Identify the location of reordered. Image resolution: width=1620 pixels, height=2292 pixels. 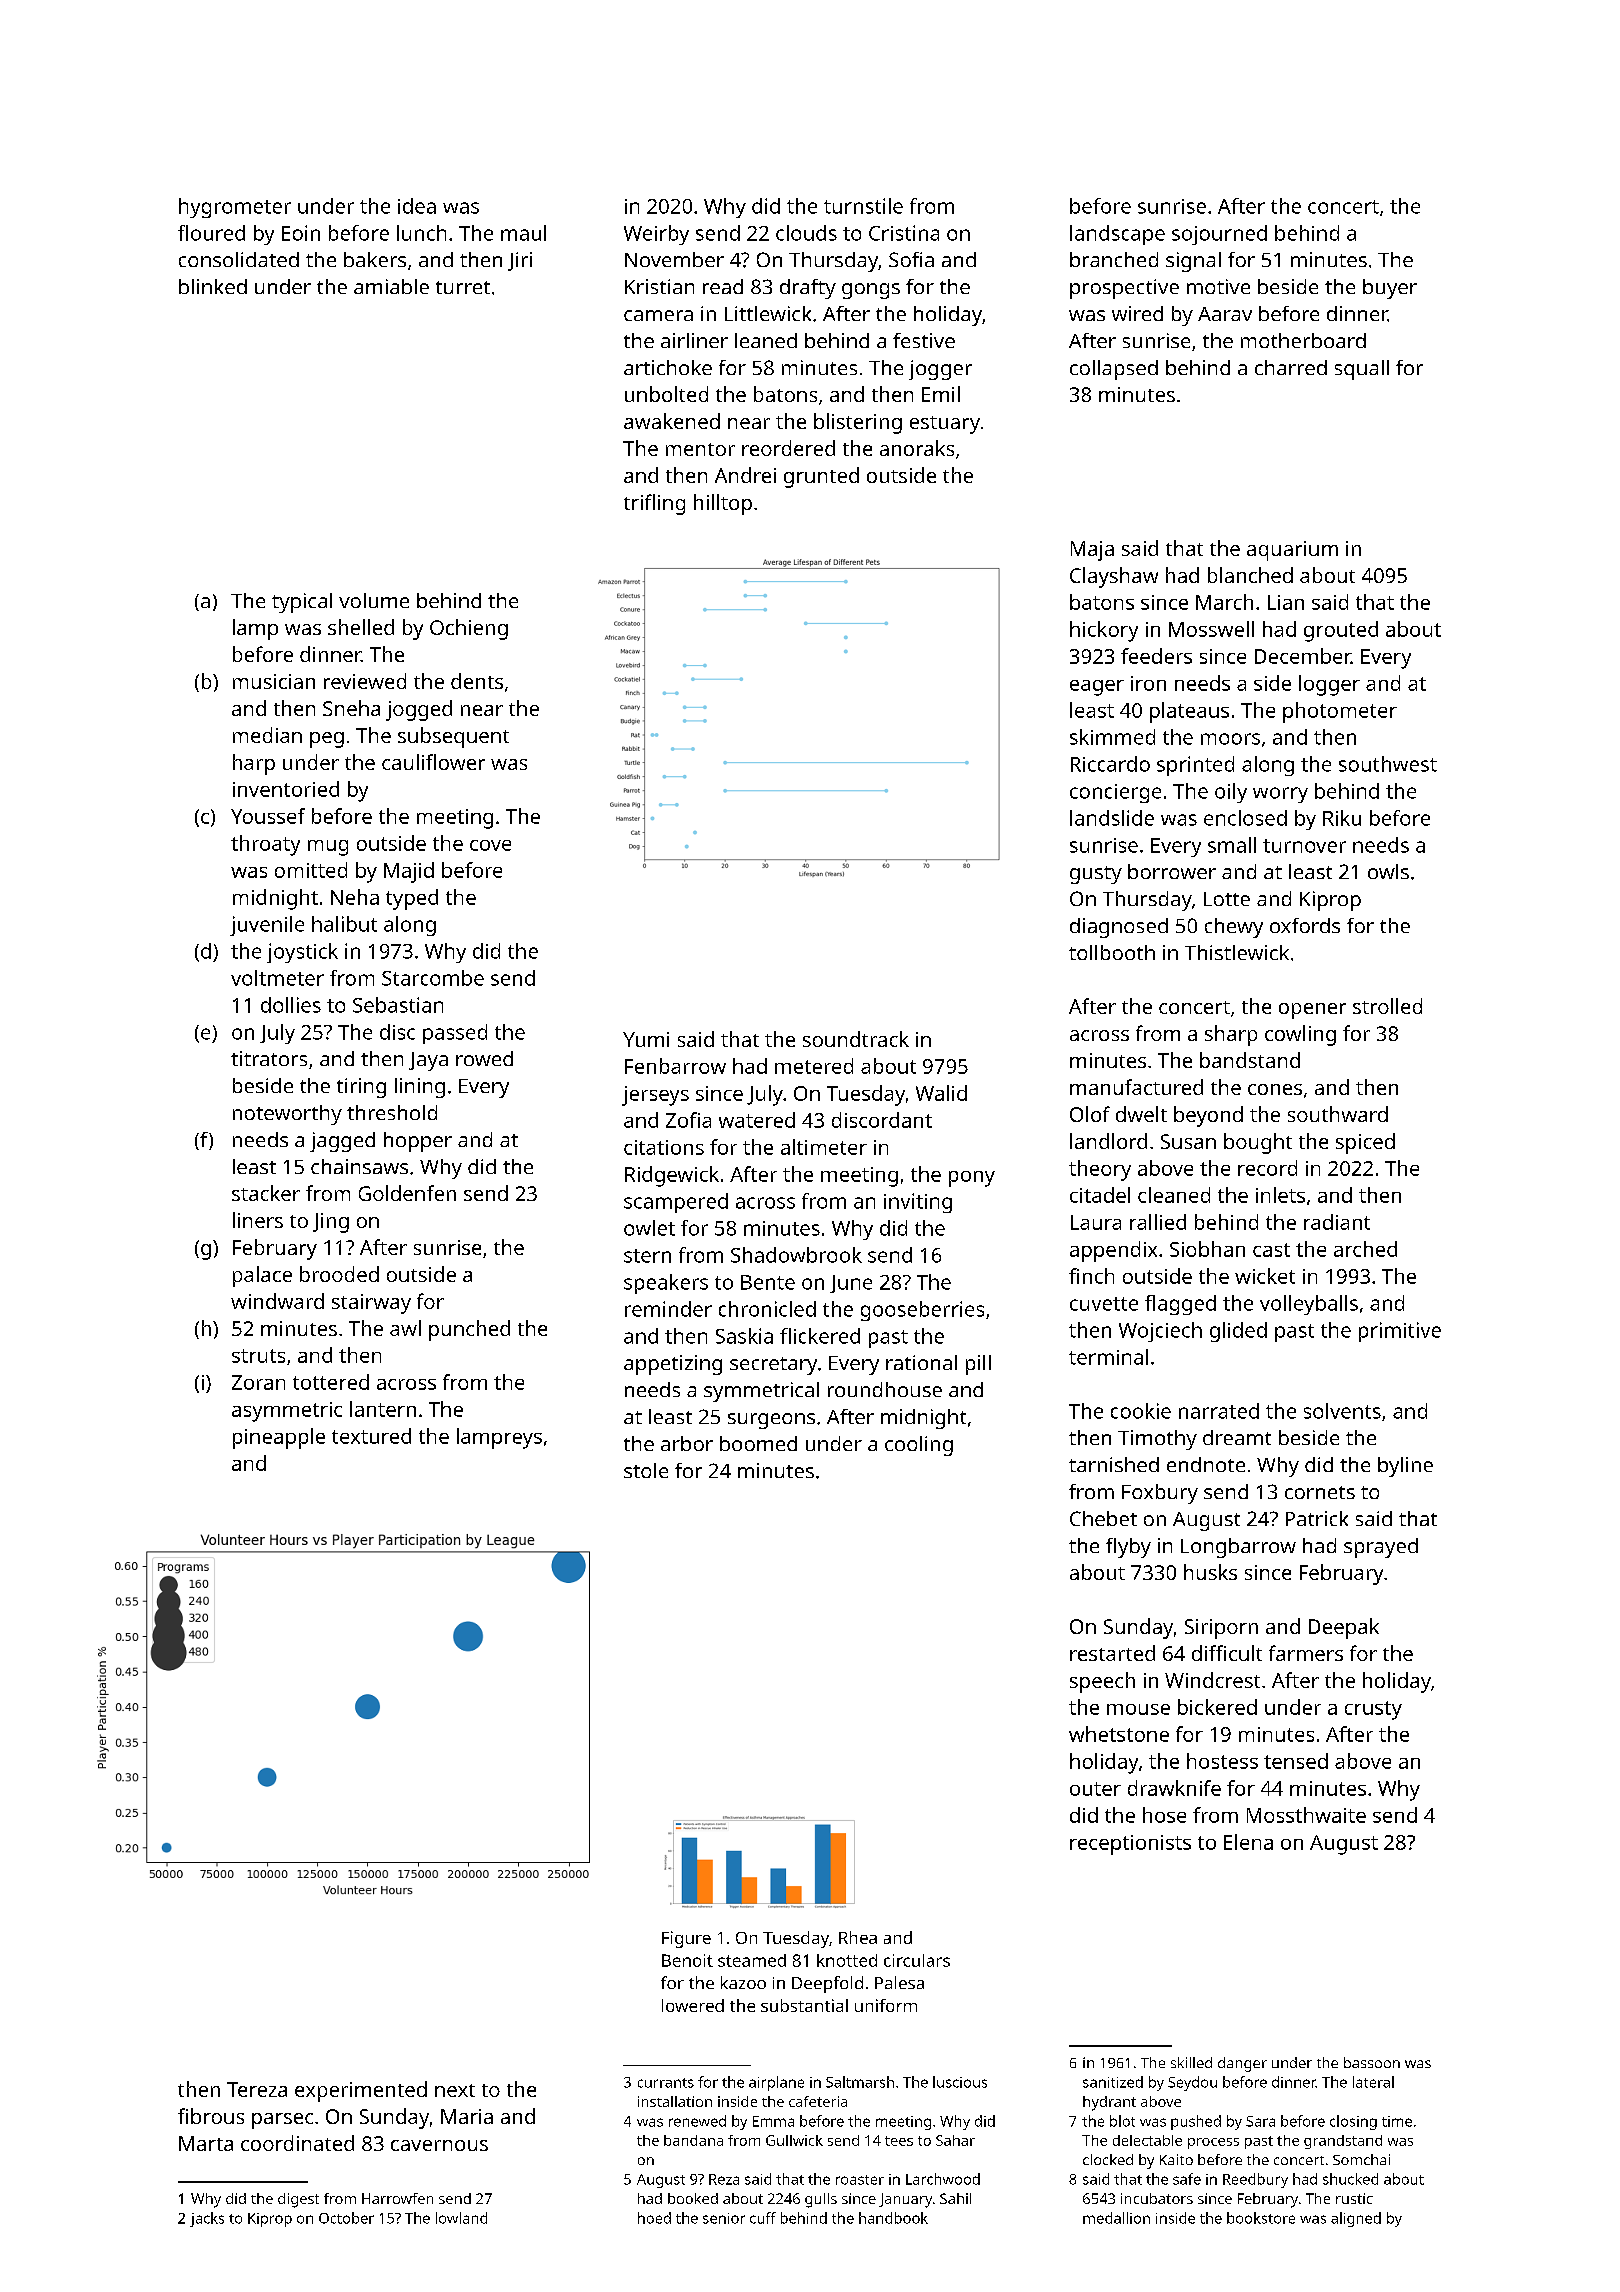
(788, 448).
